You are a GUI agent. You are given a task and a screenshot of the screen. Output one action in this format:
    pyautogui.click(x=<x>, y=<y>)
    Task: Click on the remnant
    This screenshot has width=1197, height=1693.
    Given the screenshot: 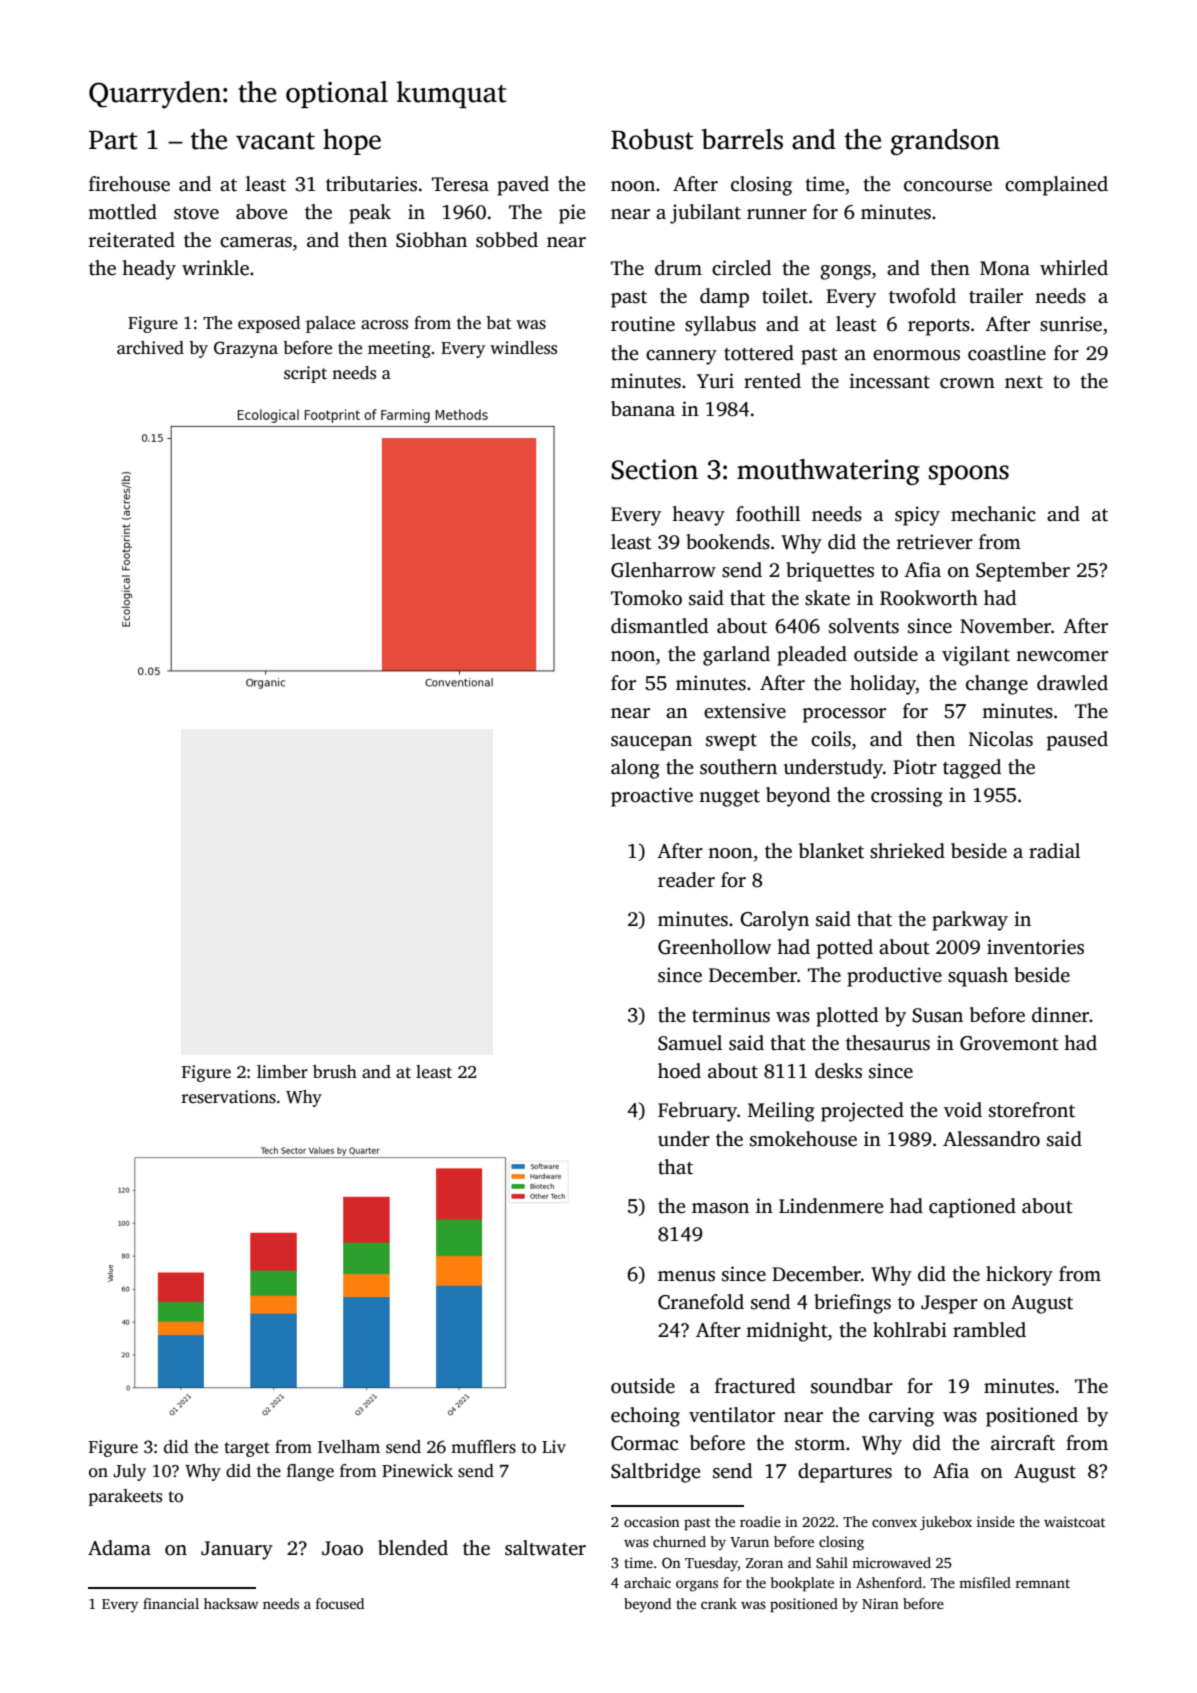 What is the action you would take?
    pyautogui.click(x=1043, y=1583)
